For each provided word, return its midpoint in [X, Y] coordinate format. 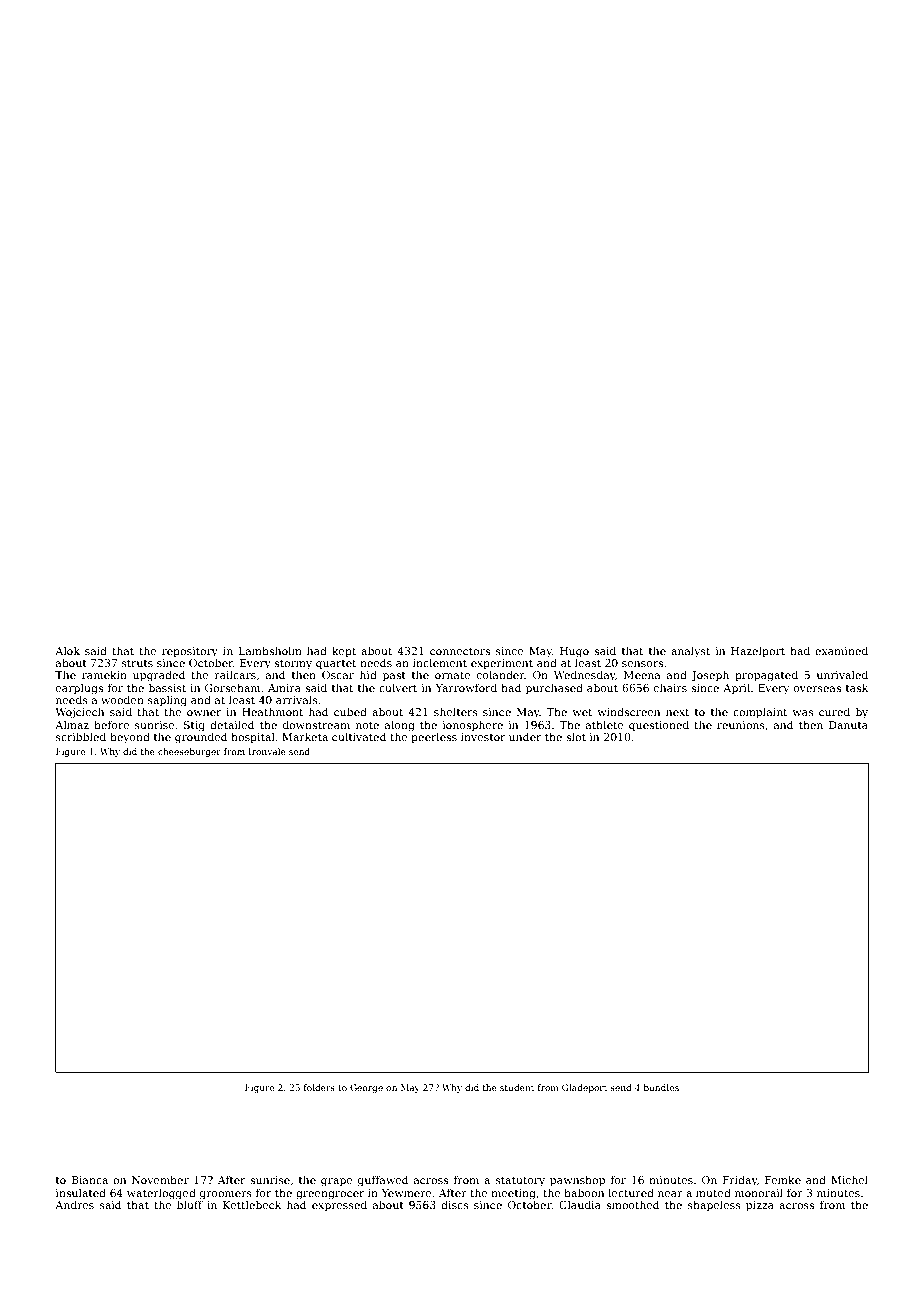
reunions [741, 725]
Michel [849, 1179]
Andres [74, 1204]
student [517, 1087]
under [525, 736]
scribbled [81, 736]
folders [319, 1087]
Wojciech [79, 713]
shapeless [714, 1205]
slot [576, 736]
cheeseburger [189, 752]
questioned [659, 725]
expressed [339, 1205]
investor [483, 737]
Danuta [848, 725]
